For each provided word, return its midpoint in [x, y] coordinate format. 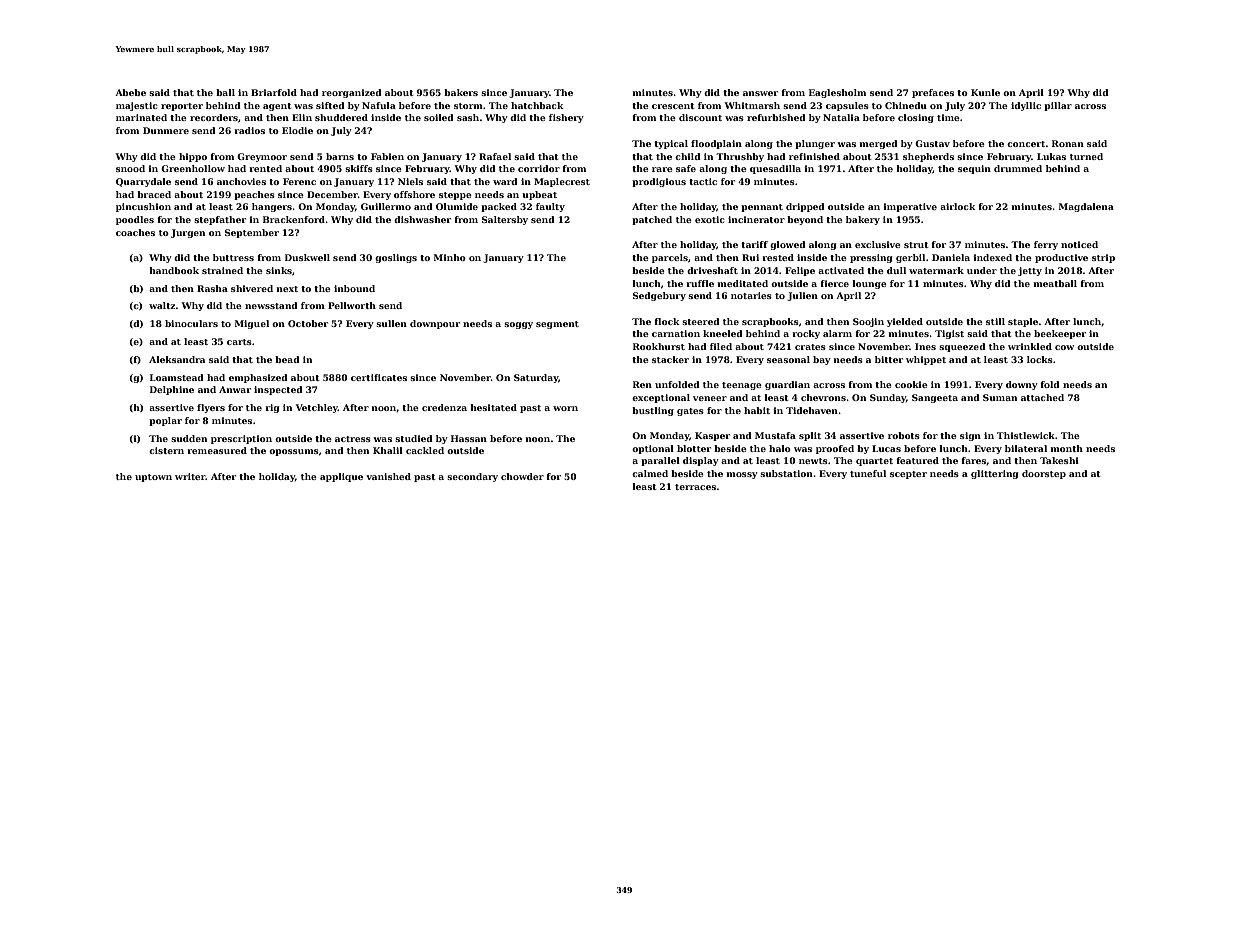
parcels [670, 258]
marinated [141, 117]
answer [760, 93]
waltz [162, 305]
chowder [522, 476]
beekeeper [1060, 334]
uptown [153, 478]
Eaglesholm [837, 93]
